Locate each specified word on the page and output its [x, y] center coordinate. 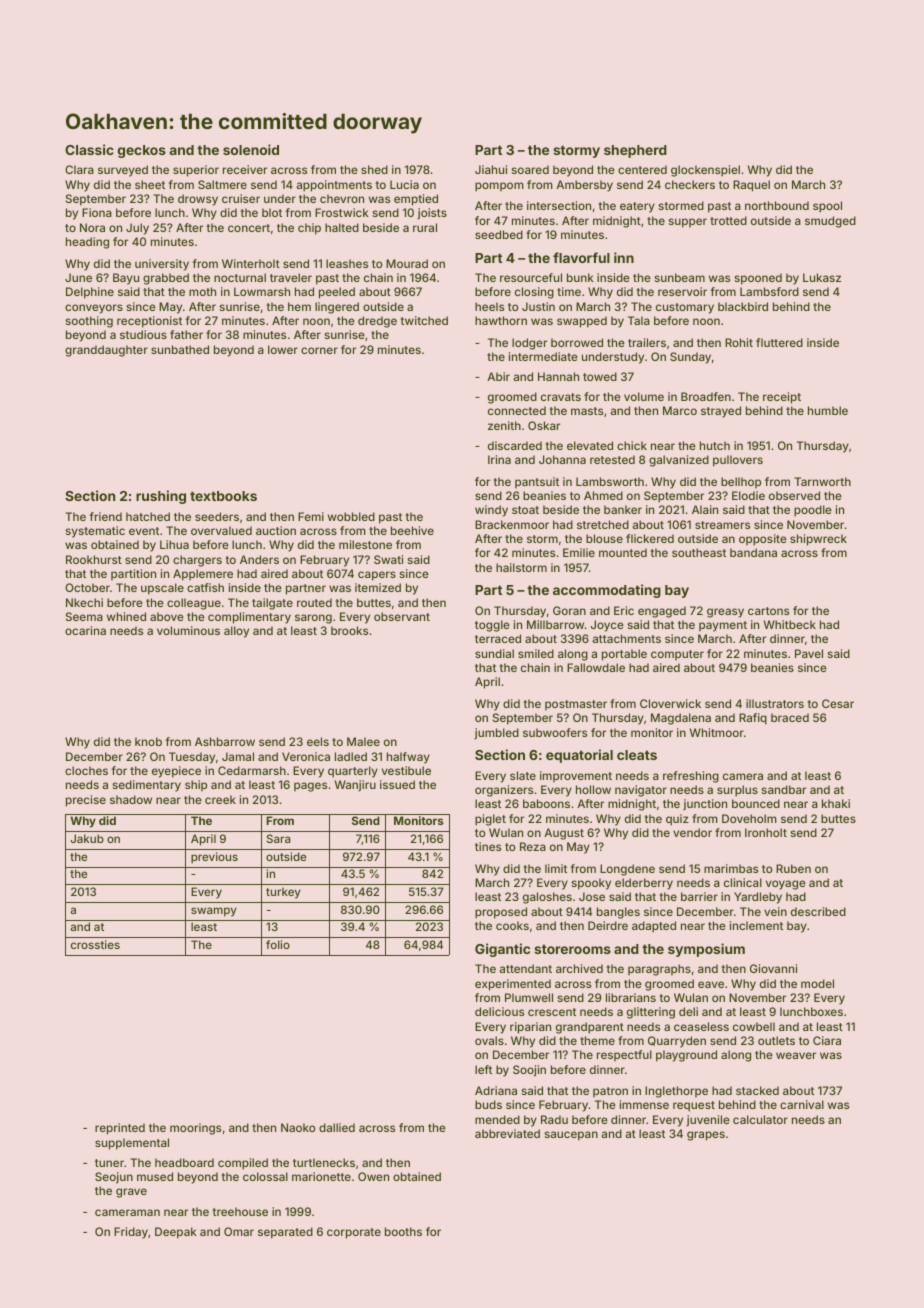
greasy [725, 613]
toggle [492, 626]
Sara [278, 838]
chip [309, 229]
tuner [109, 1163]
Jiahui [491, 169]
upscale [162, 589]
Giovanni [773, 968]
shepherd [635, 151]
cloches [86, 770]
